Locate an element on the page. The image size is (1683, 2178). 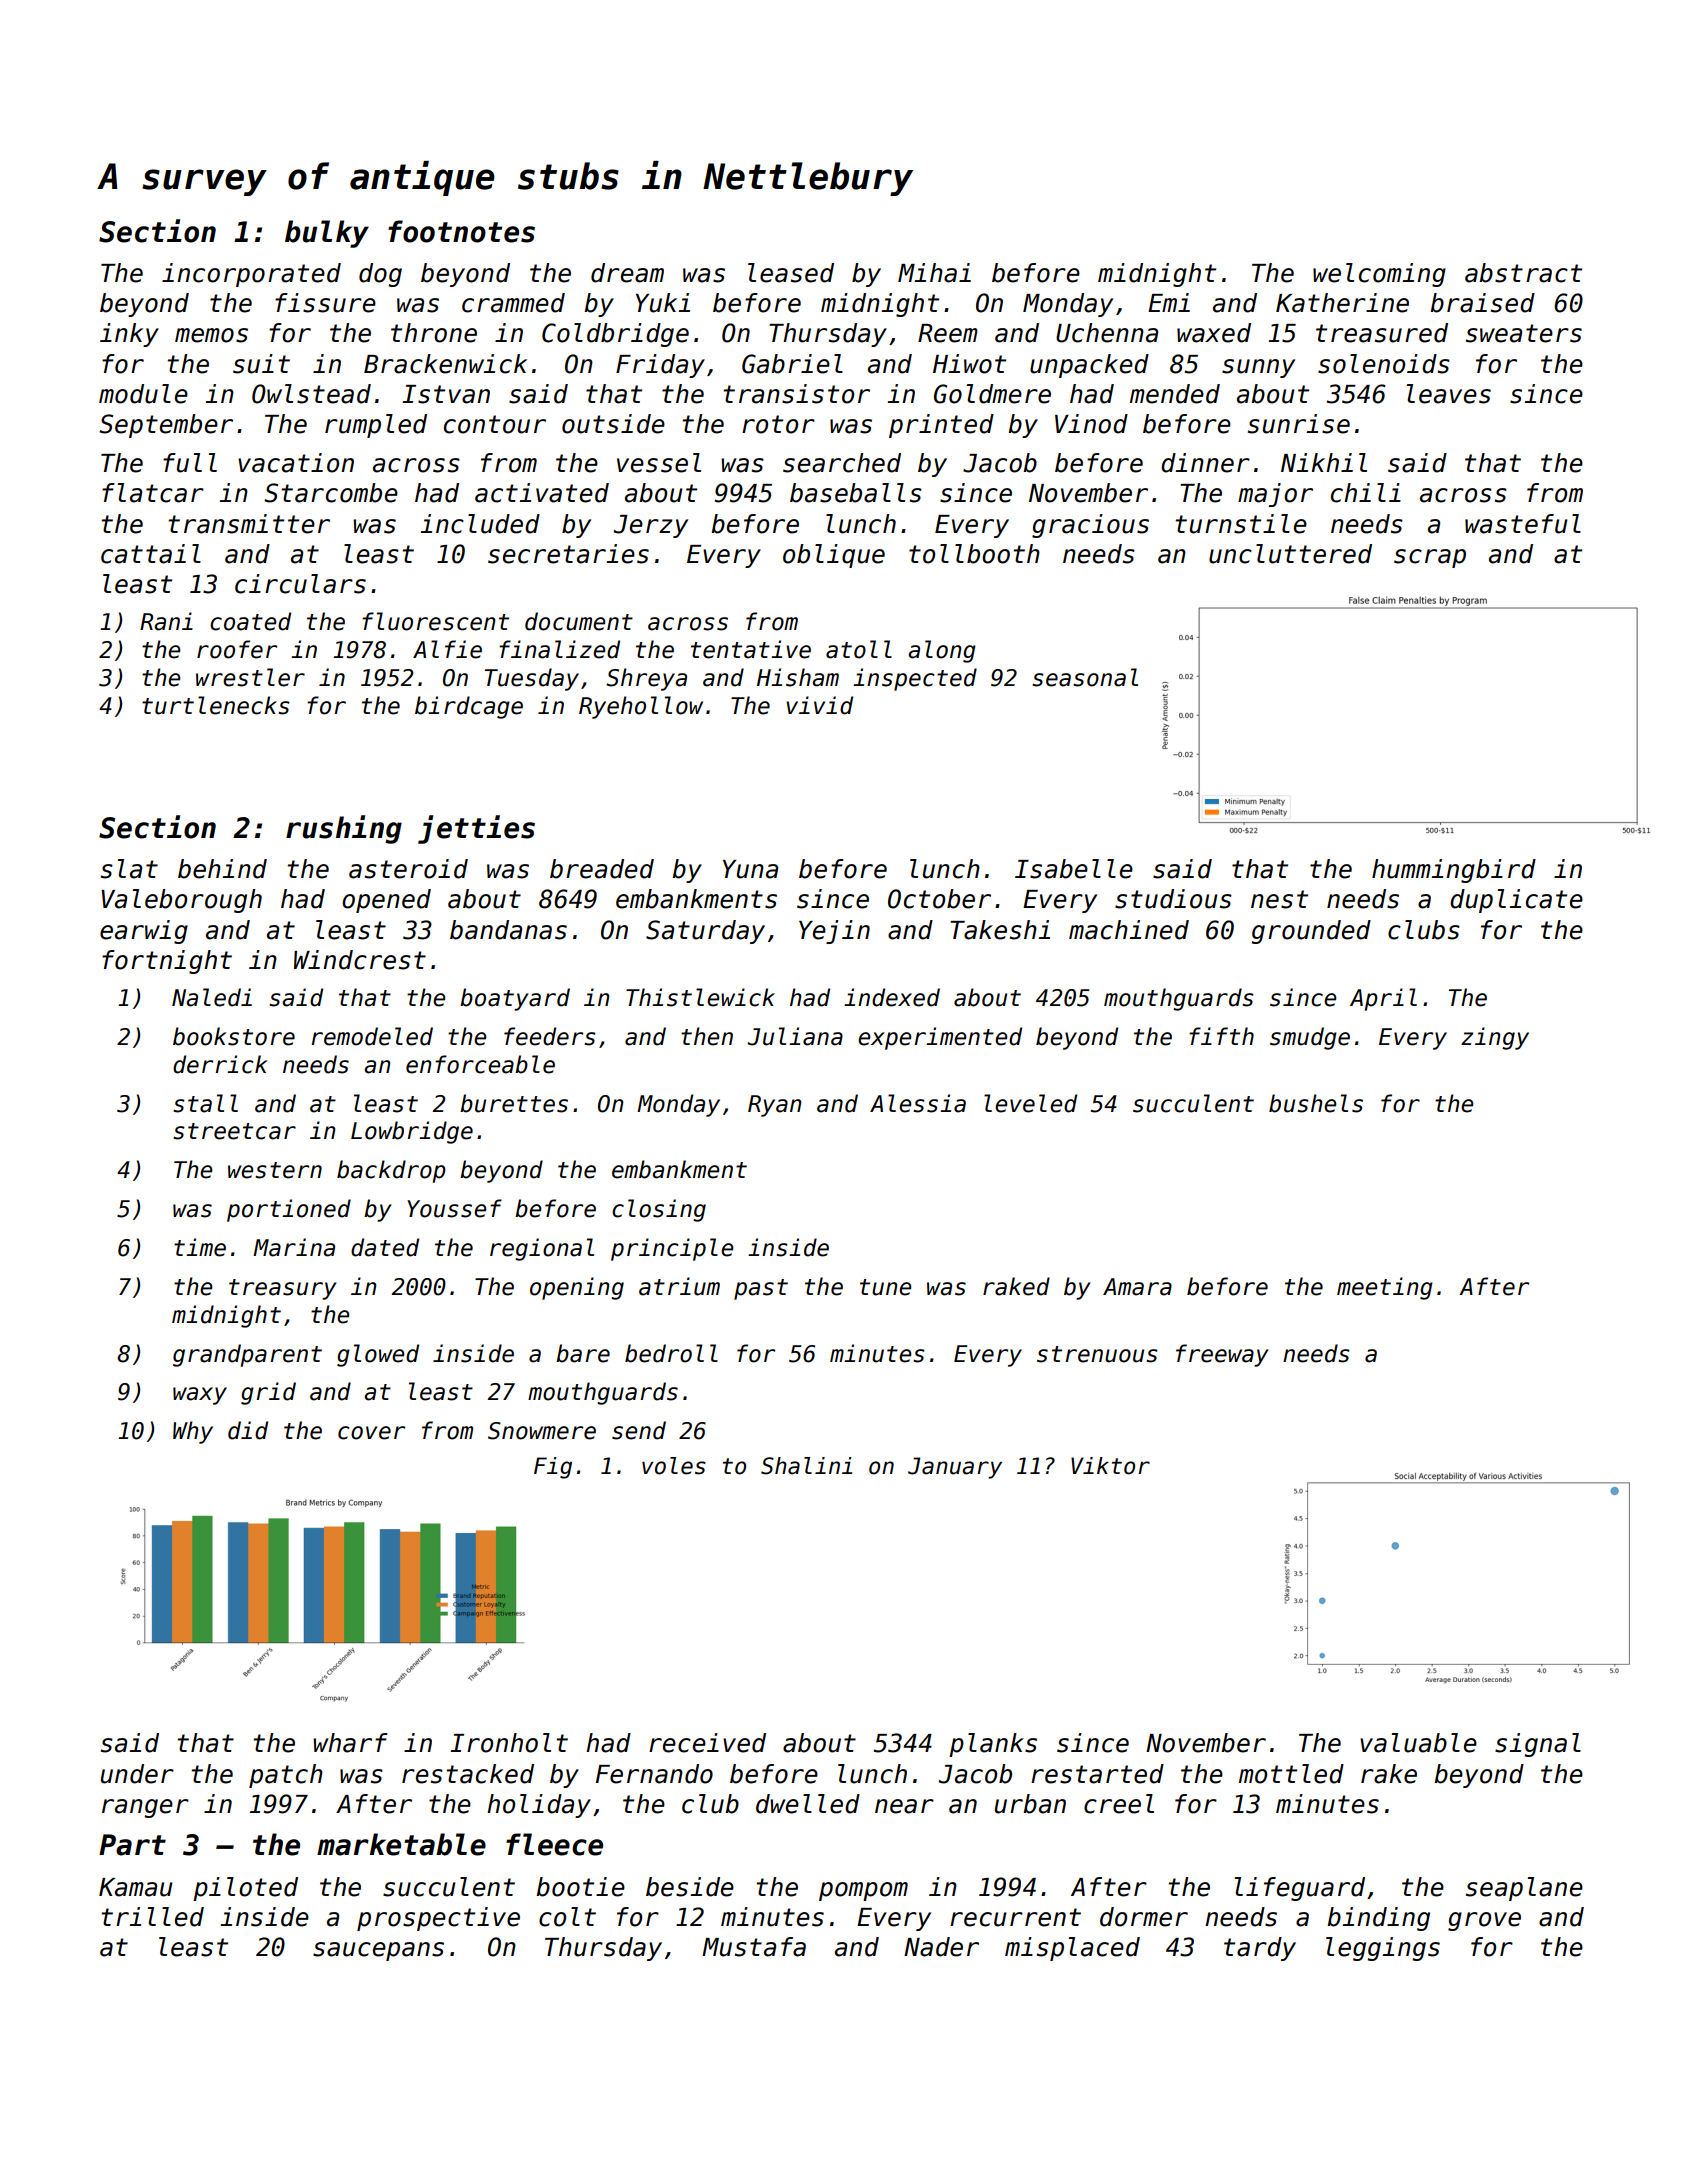
abstract is located at coordinates (1523, 273).
